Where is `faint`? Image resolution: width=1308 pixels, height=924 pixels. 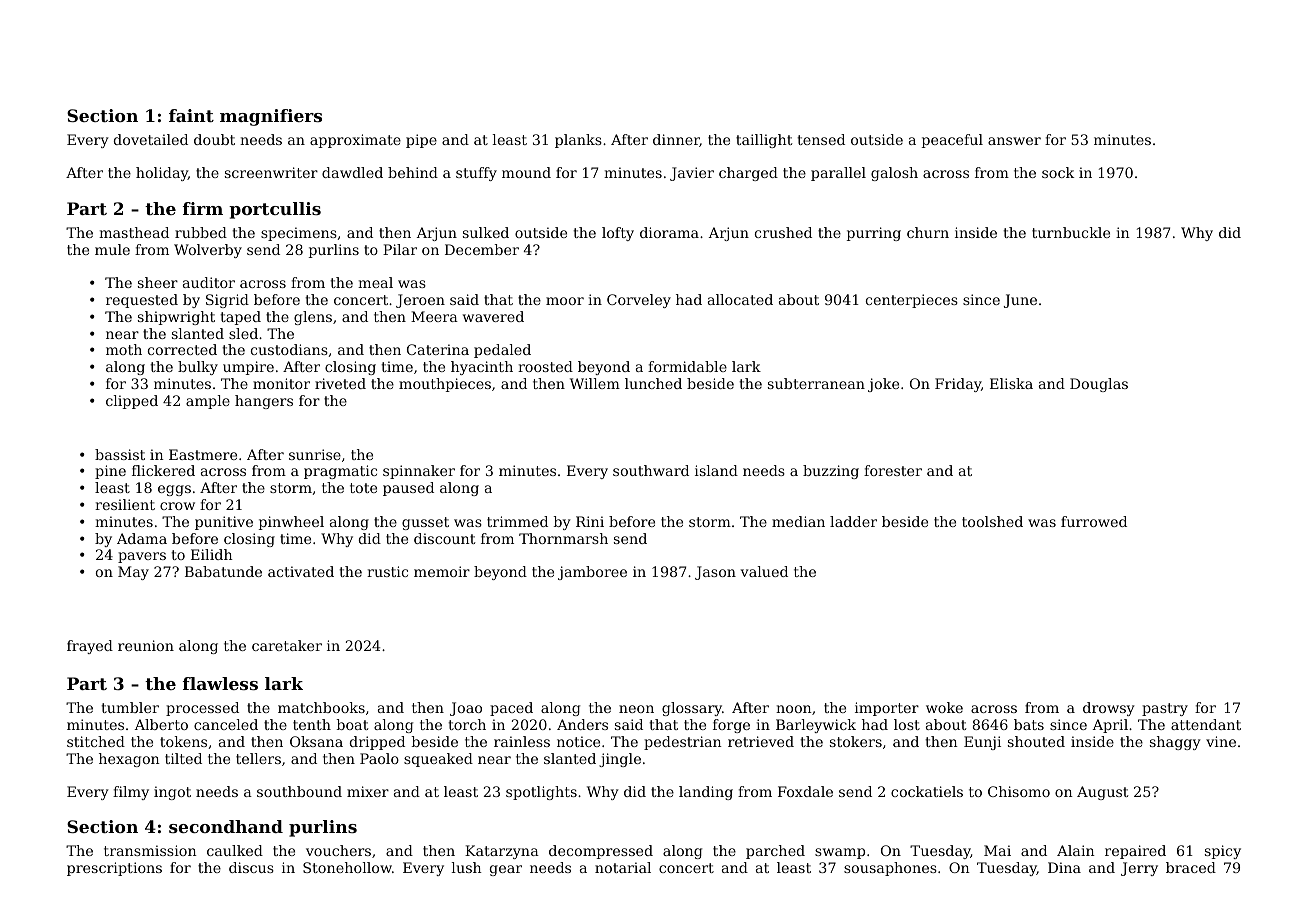 faint is located at coordinates (191, 115).
